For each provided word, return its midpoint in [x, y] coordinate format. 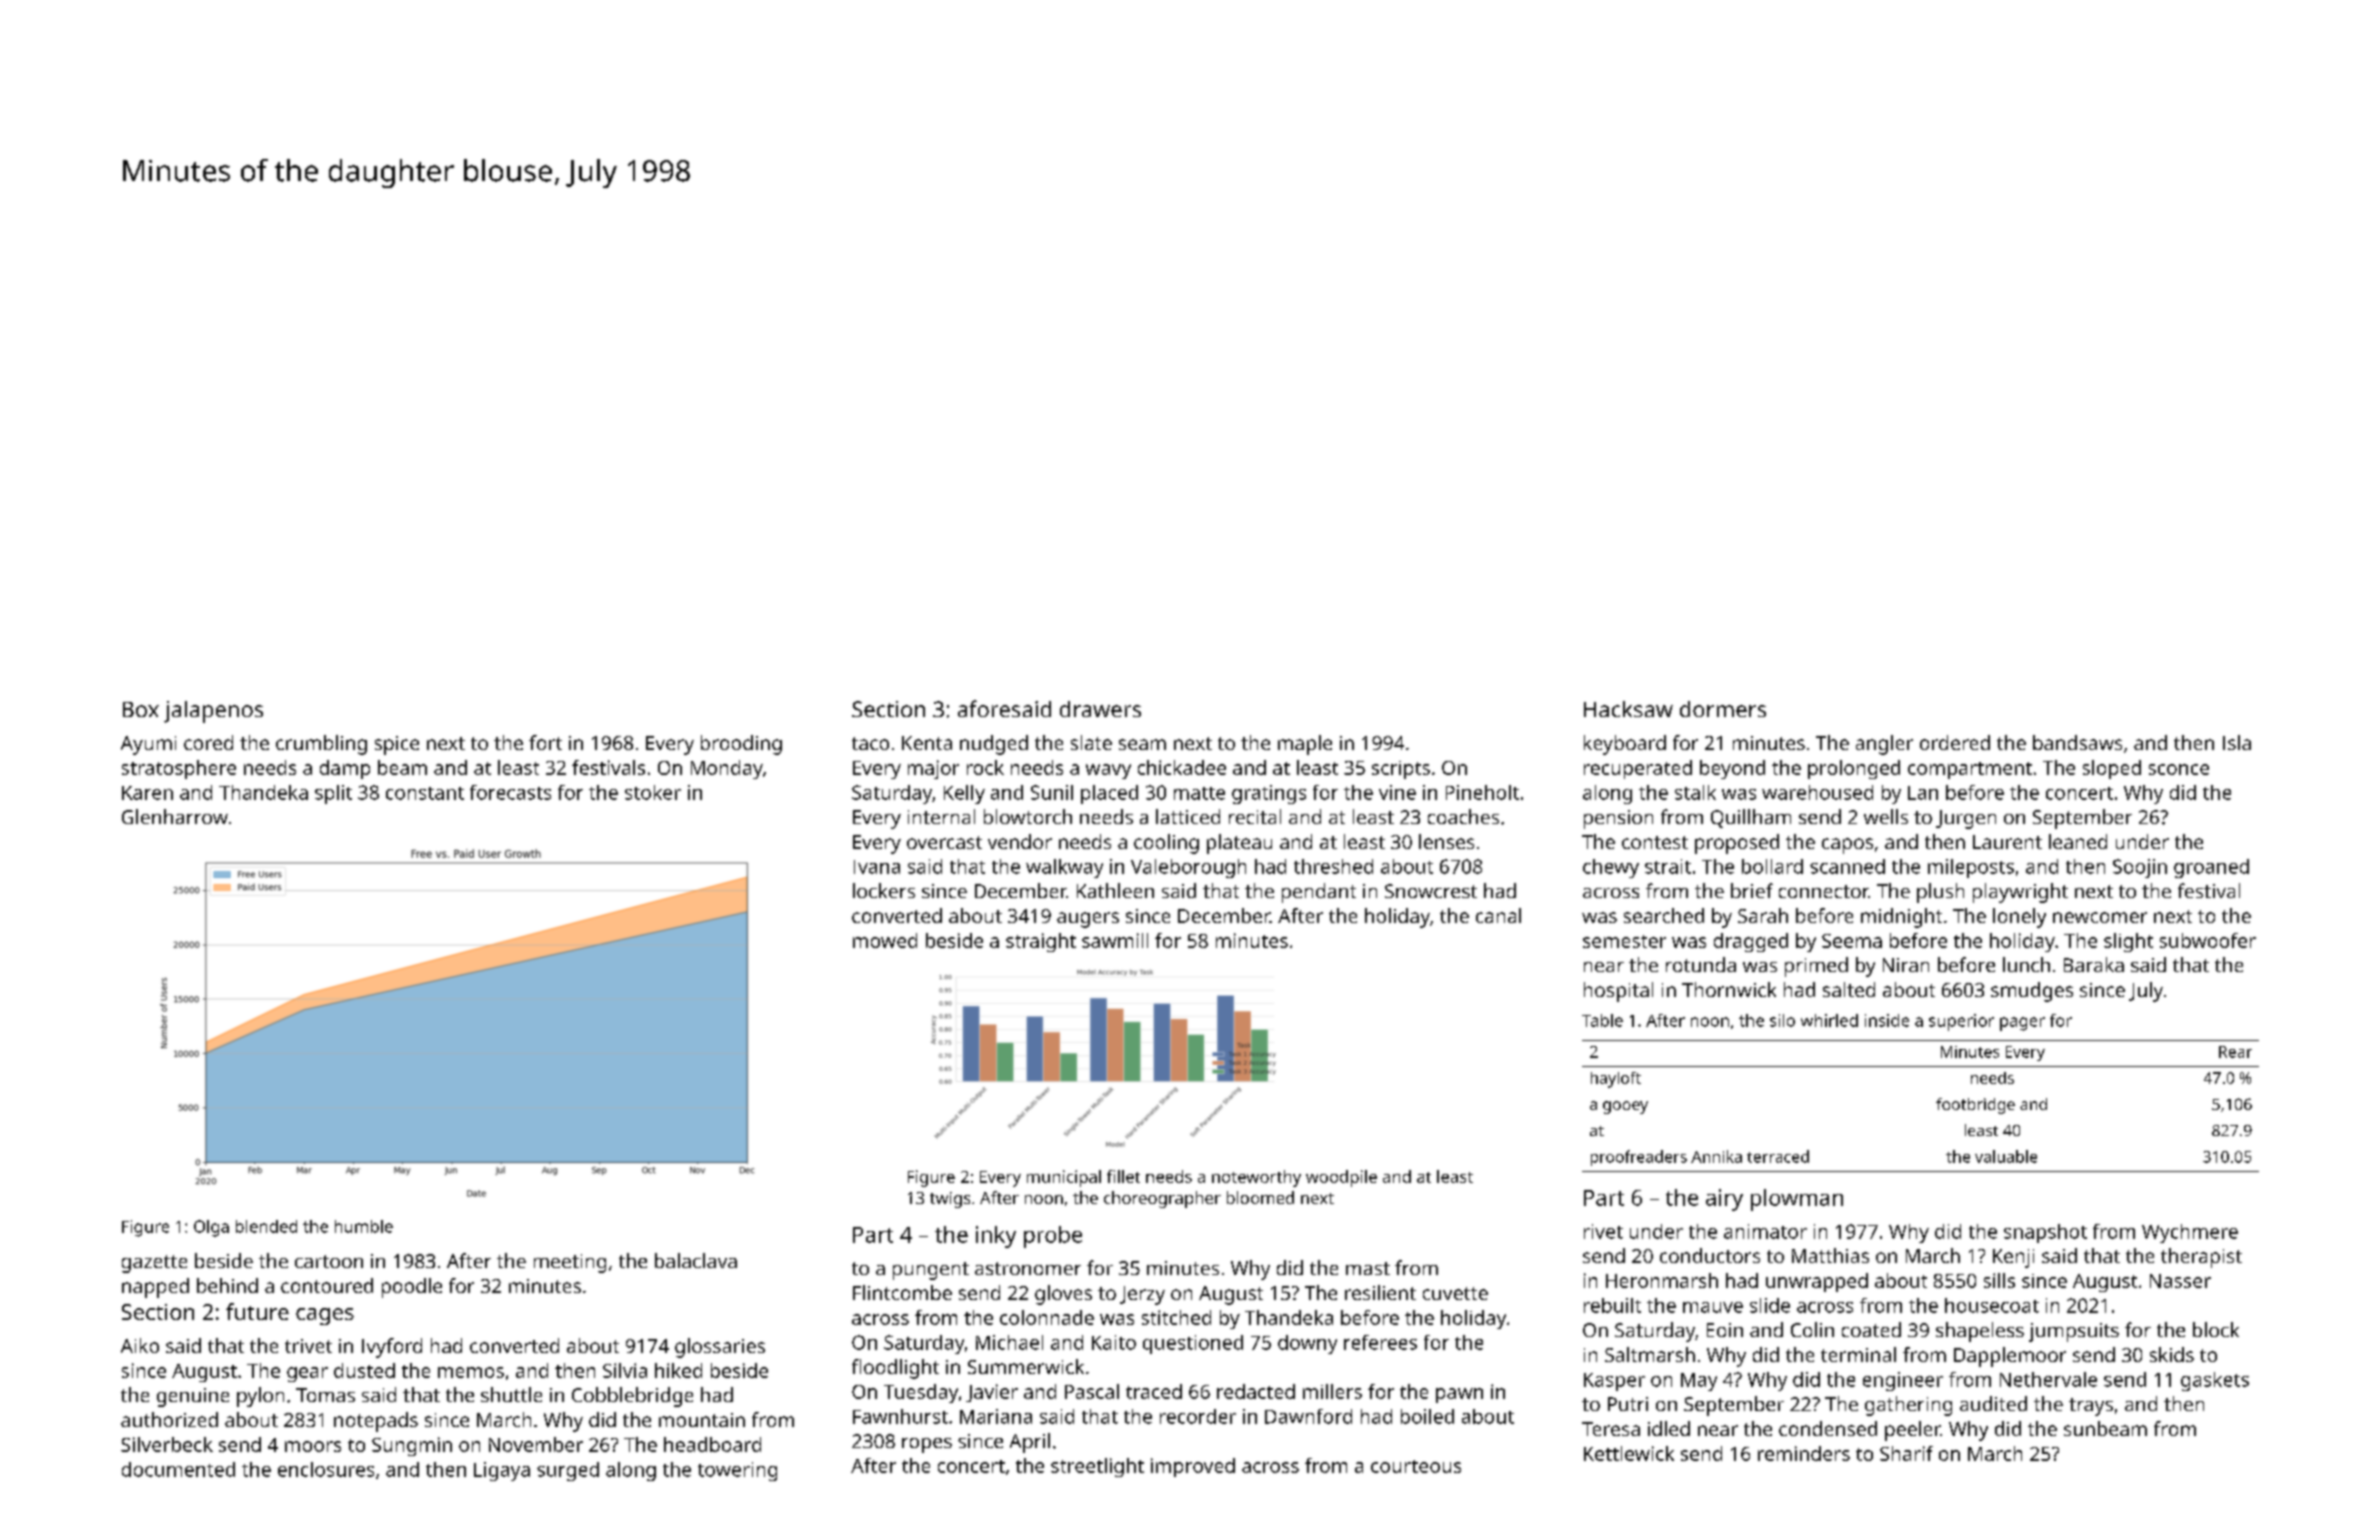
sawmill [1115, 940]
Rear [2235, 1052]
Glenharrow [175, 816]
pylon [260, 1397]
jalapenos [213, 712]
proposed [1737, 844]
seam [1142, 744]
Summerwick [1026, 1366]
